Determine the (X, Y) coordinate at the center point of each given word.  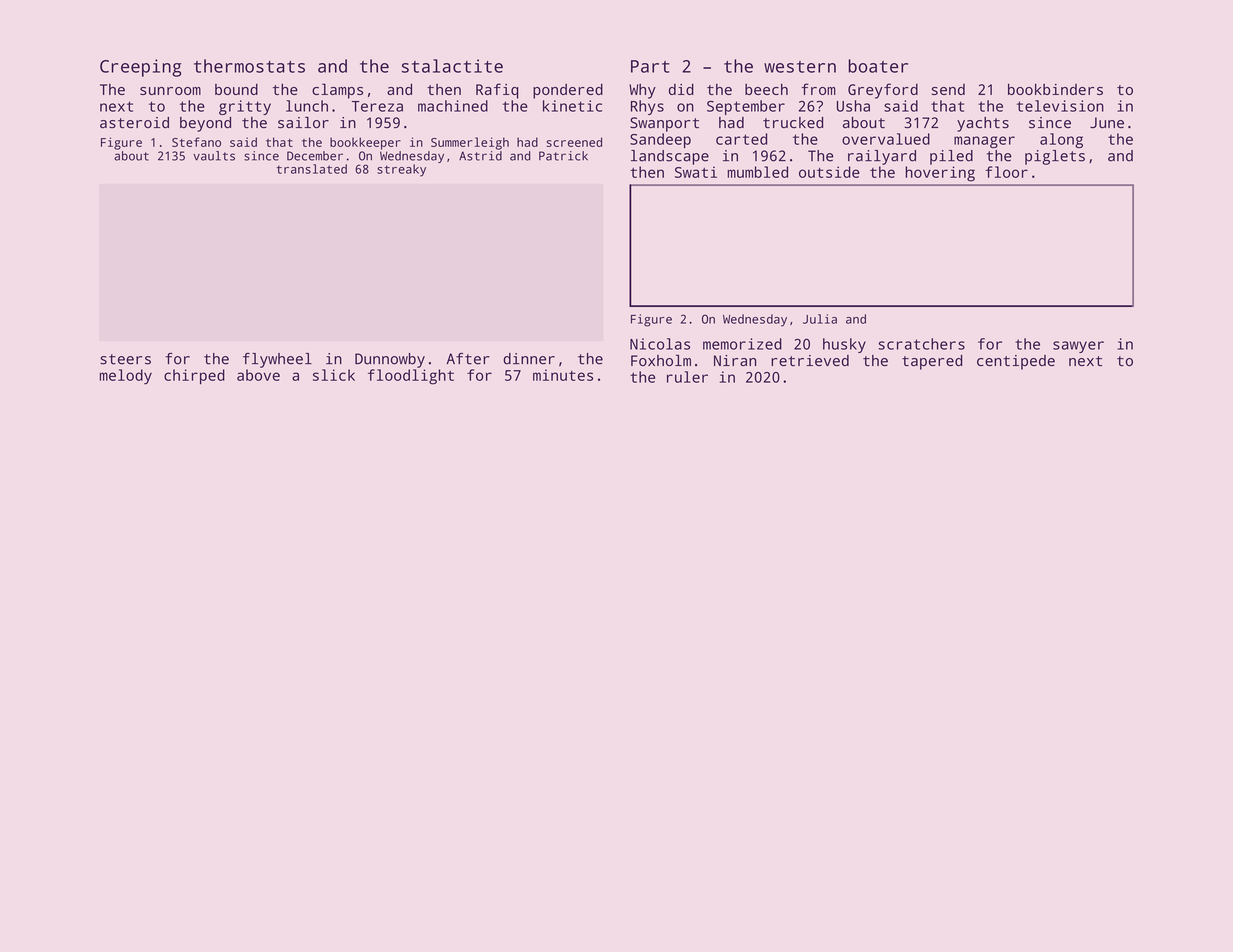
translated (311, 169)
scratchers (921, 344)
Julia (820, 319)
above (258, 375)
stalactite (452, 66)
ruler (687, 377)
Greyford (883, 91)
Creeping (140, 68)
